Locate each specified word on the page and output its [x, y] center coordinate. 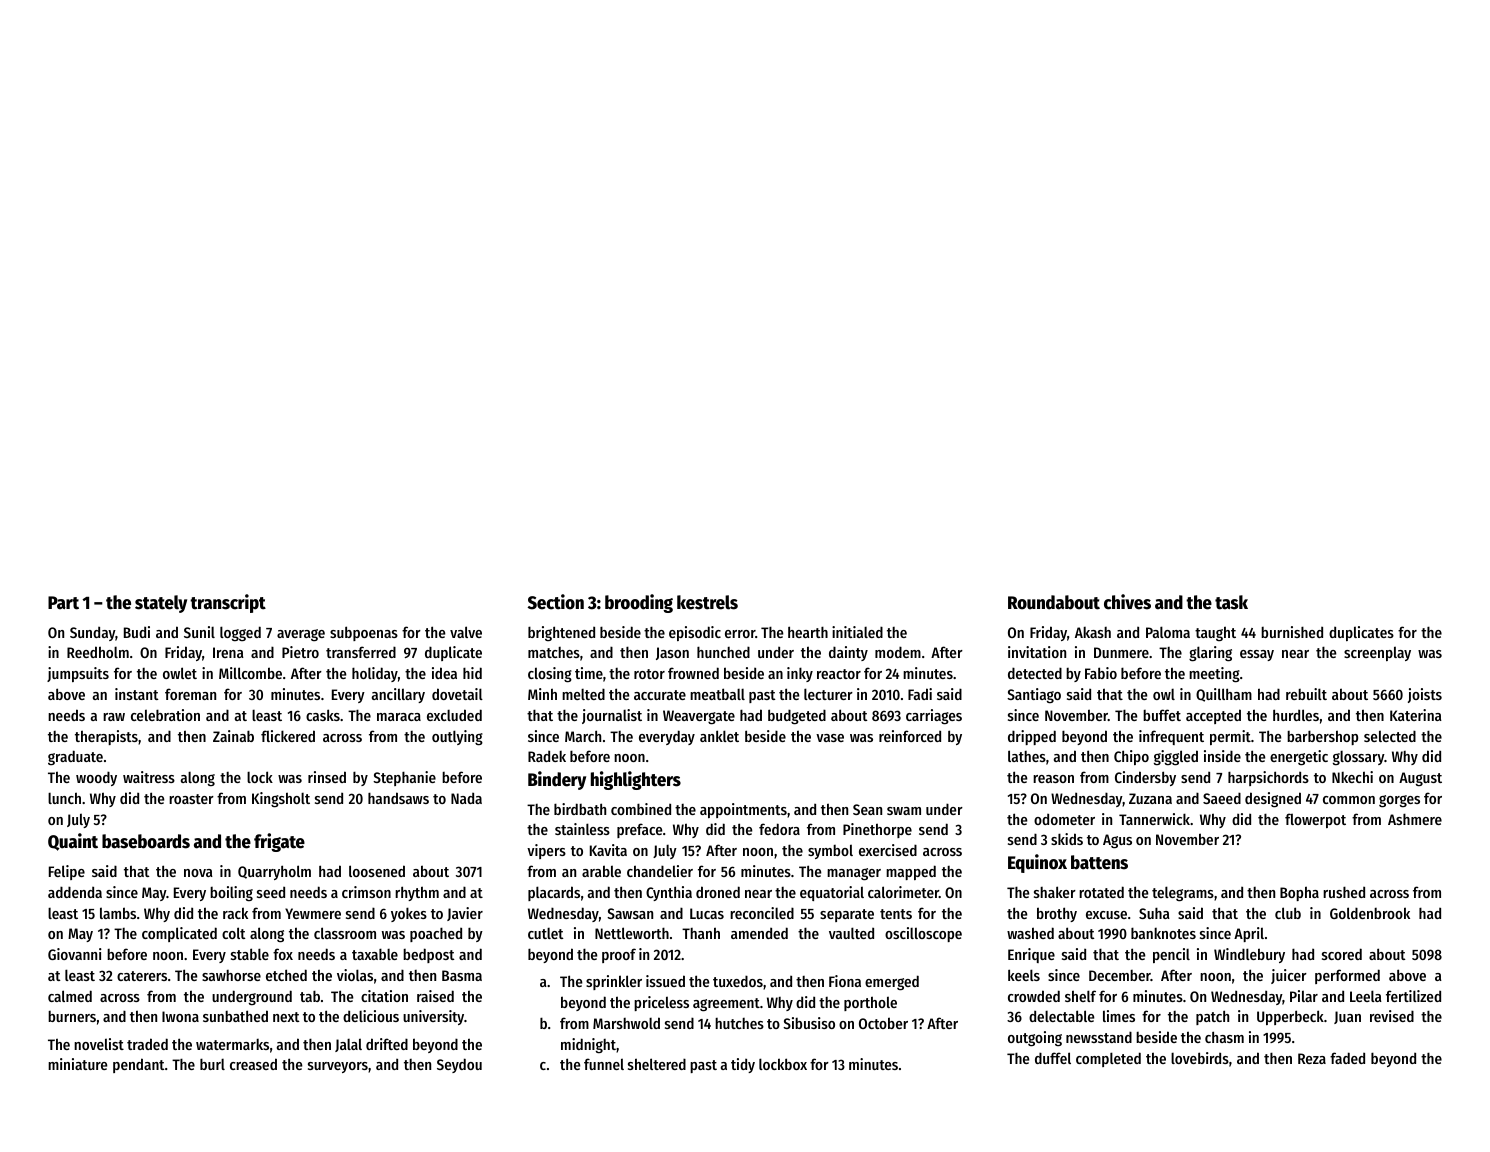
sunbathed [235, 1016]
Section [556, 602]
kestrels [707, 602]
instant [137, 694]
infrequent [1171, 737]
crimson [366, 892]
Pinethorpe [877, 830]
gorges [1399, 801]
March [583, 736]
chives [1127, 602]
